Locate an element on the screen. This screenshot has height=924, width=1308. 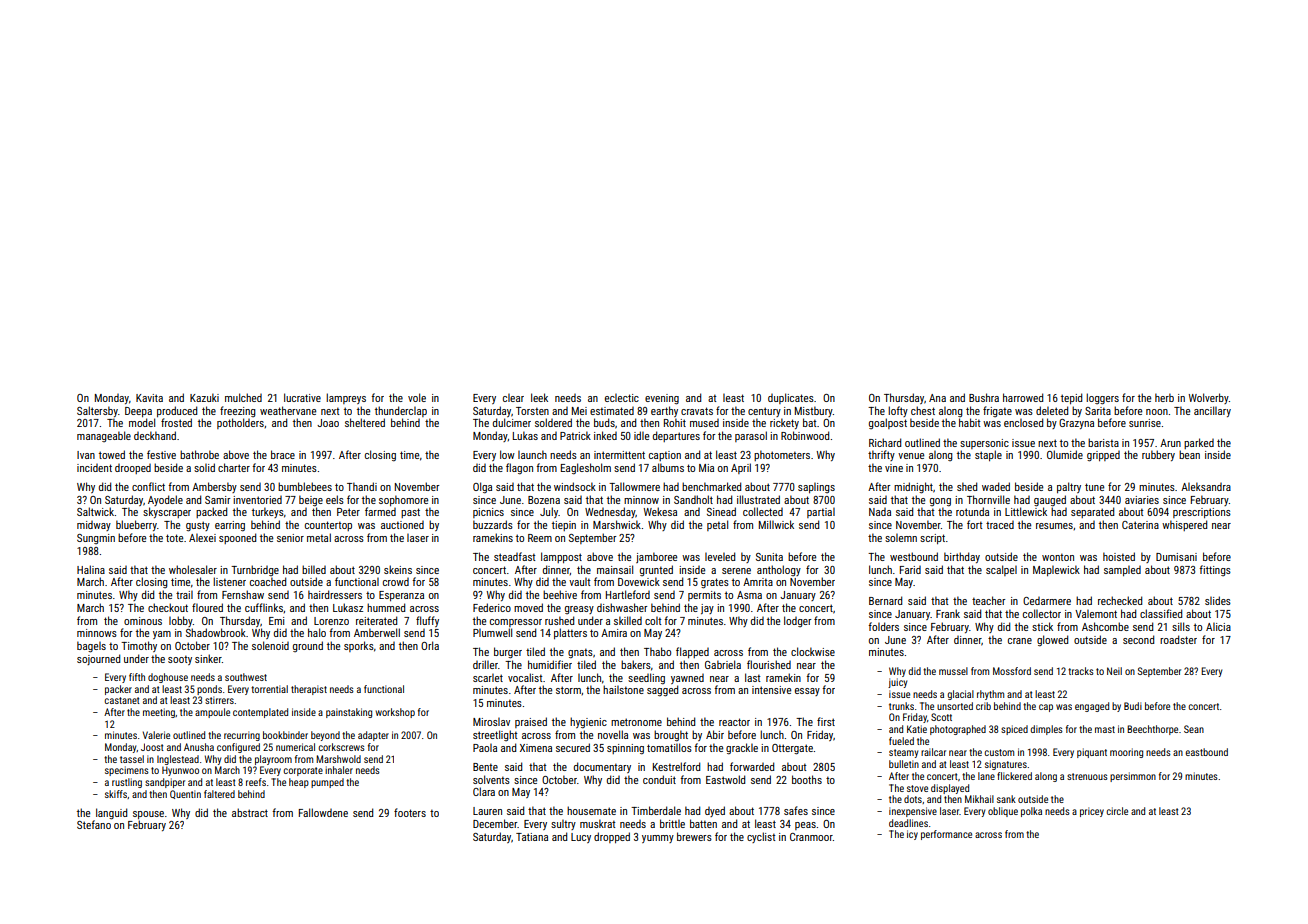
skiffs is located at coordinates (116, 794).
